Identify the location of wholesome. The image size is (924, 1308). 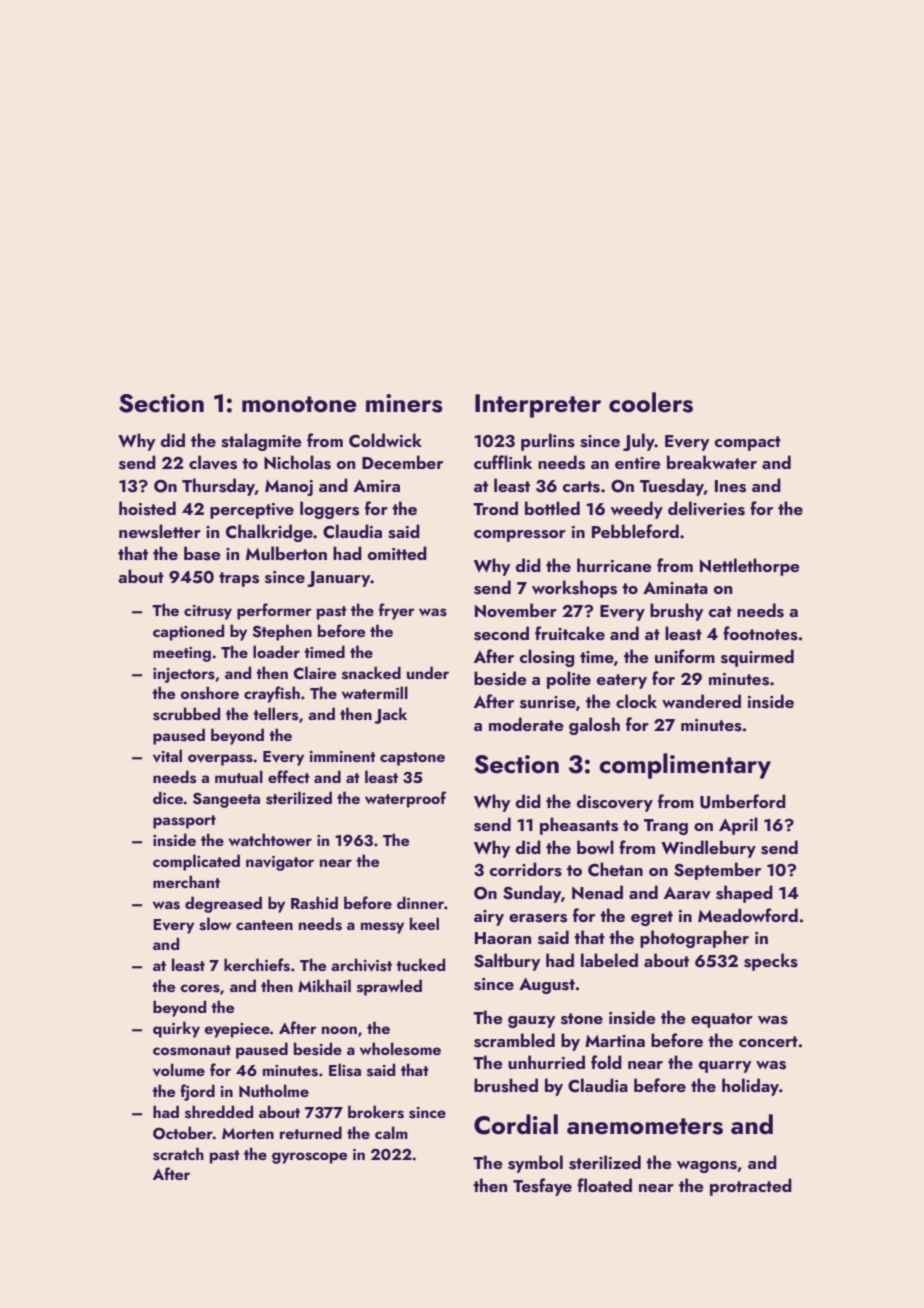
(400, 1049).
